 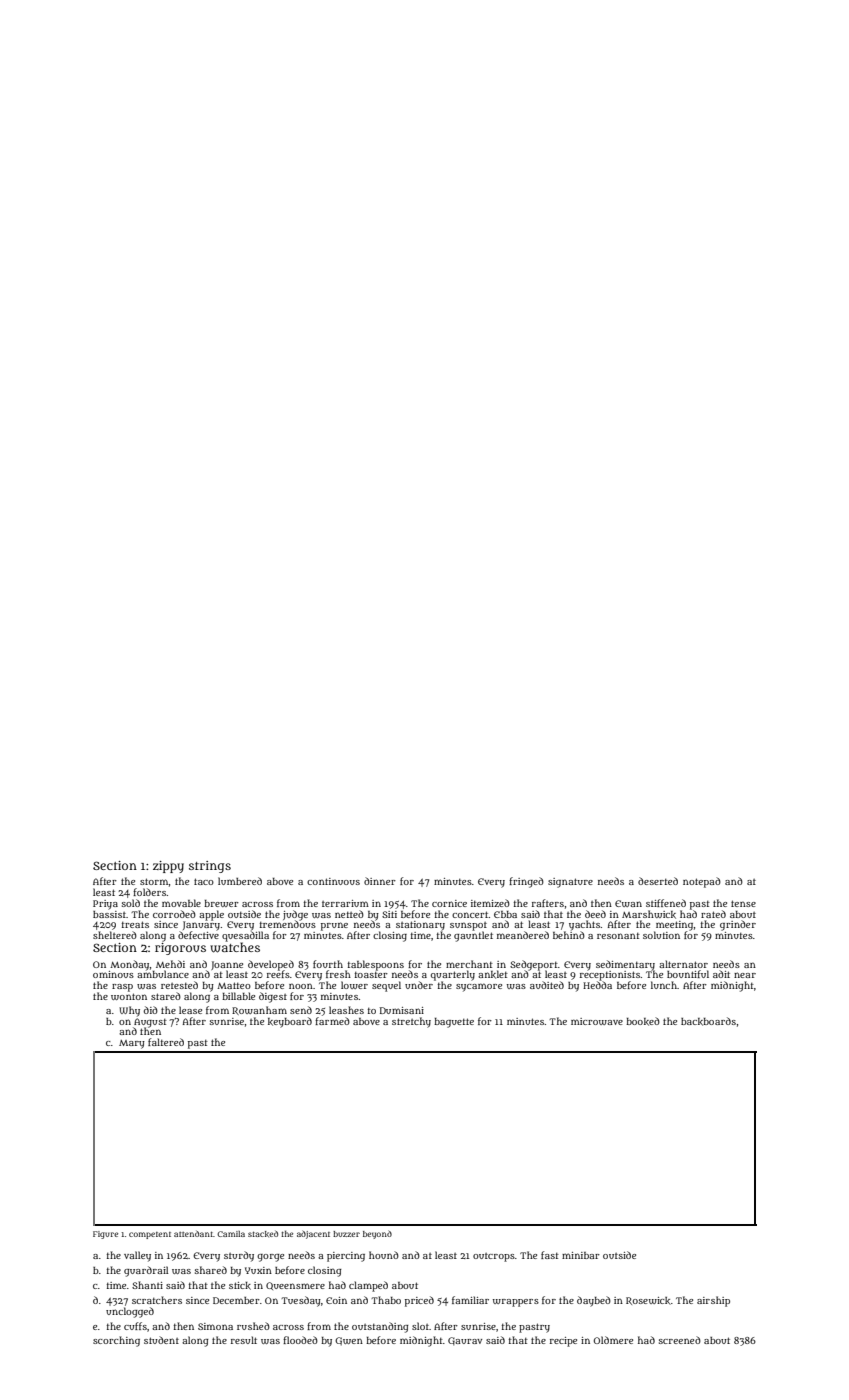 I want to click on August, so click(x=150, y=1022).
